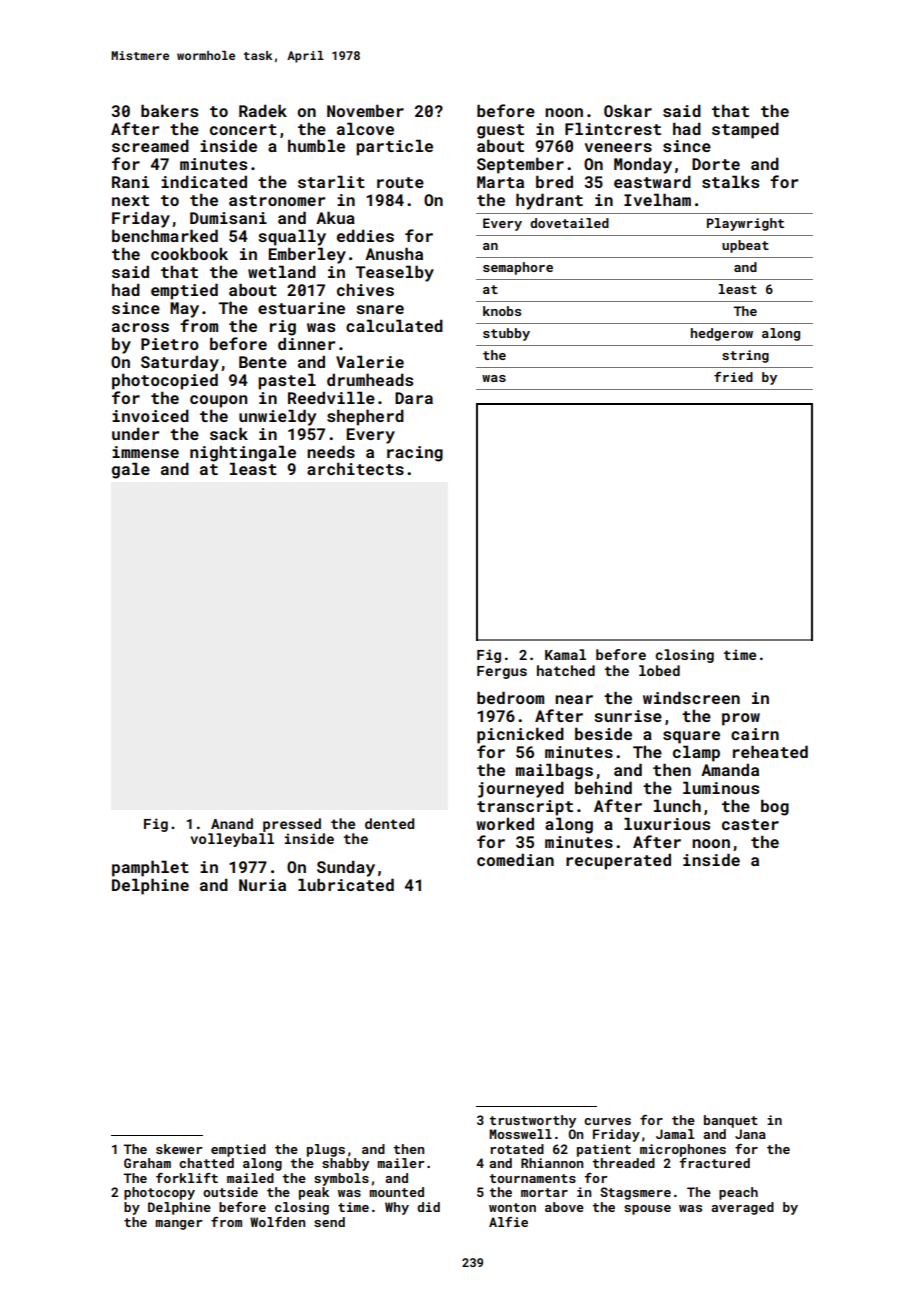 Image resolution: width=924 pixels, height=1308 pixels. I want to click on stamped, so click(745, 130).
